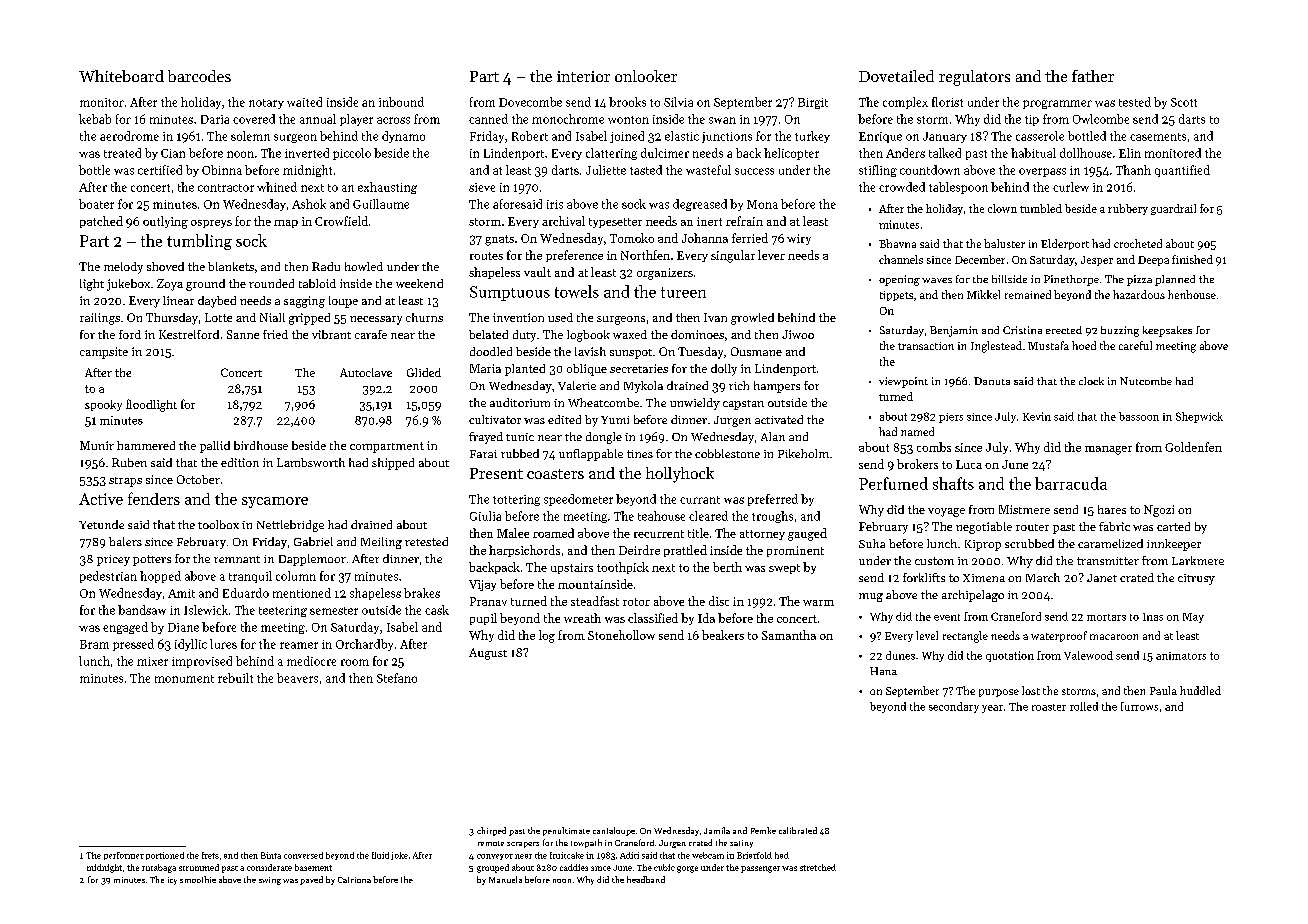 This screenshot has width=1308, height=924. What do you see at coordinates (1192, 259) in the screenshot?
I see `finished` at bounding box center [1192, 259].
